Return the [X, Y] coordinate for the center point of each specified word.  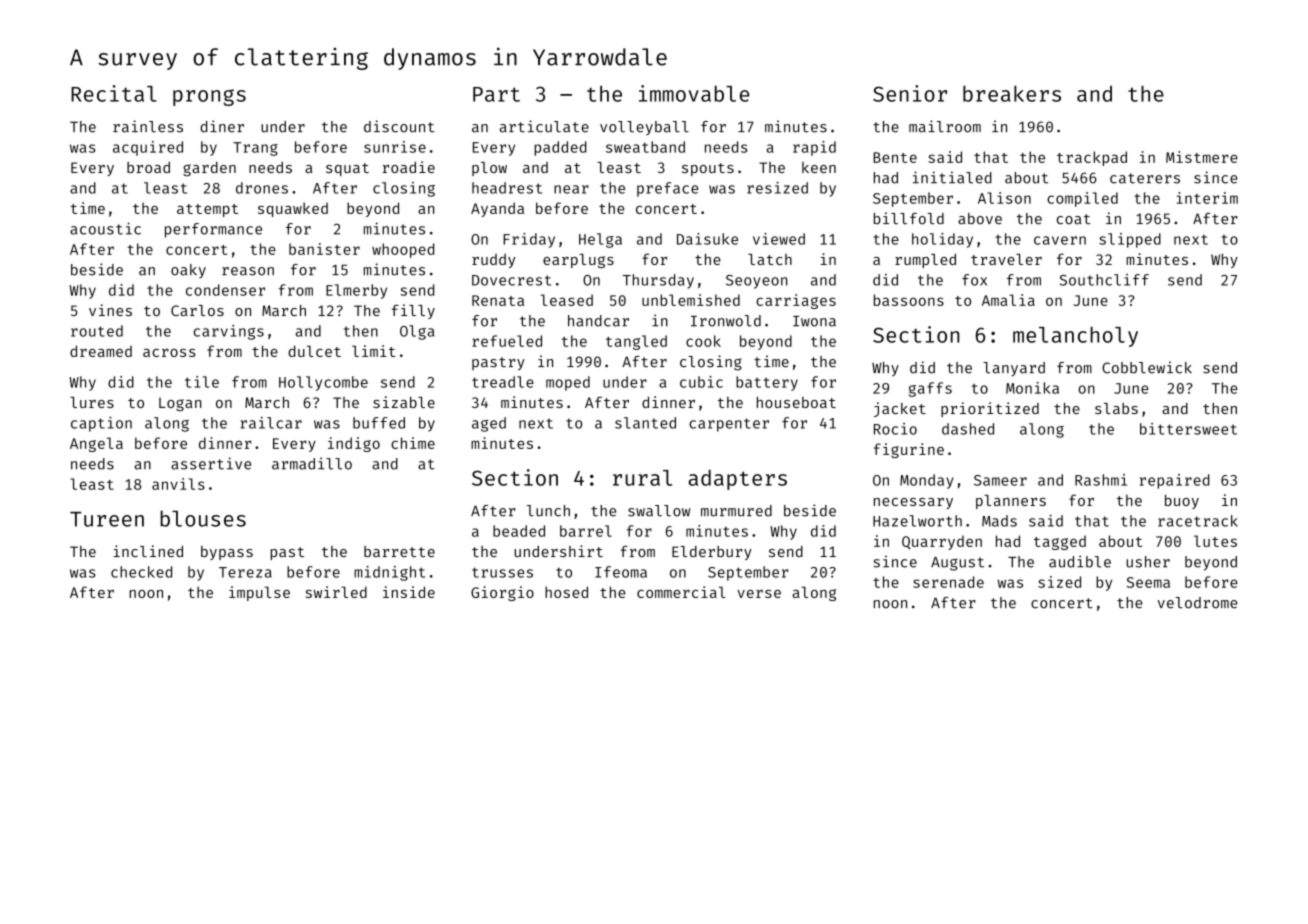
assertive [211, 463]
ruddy [493, 261]
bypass [227, 553]
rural [642, 478]
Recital [114, 93]
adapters [737, 480]
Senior [910, 93]
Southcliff [1104, 280]
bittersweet [1188, 429]
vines [110, 310]
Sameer [1000, 480]
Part [496, 94]
